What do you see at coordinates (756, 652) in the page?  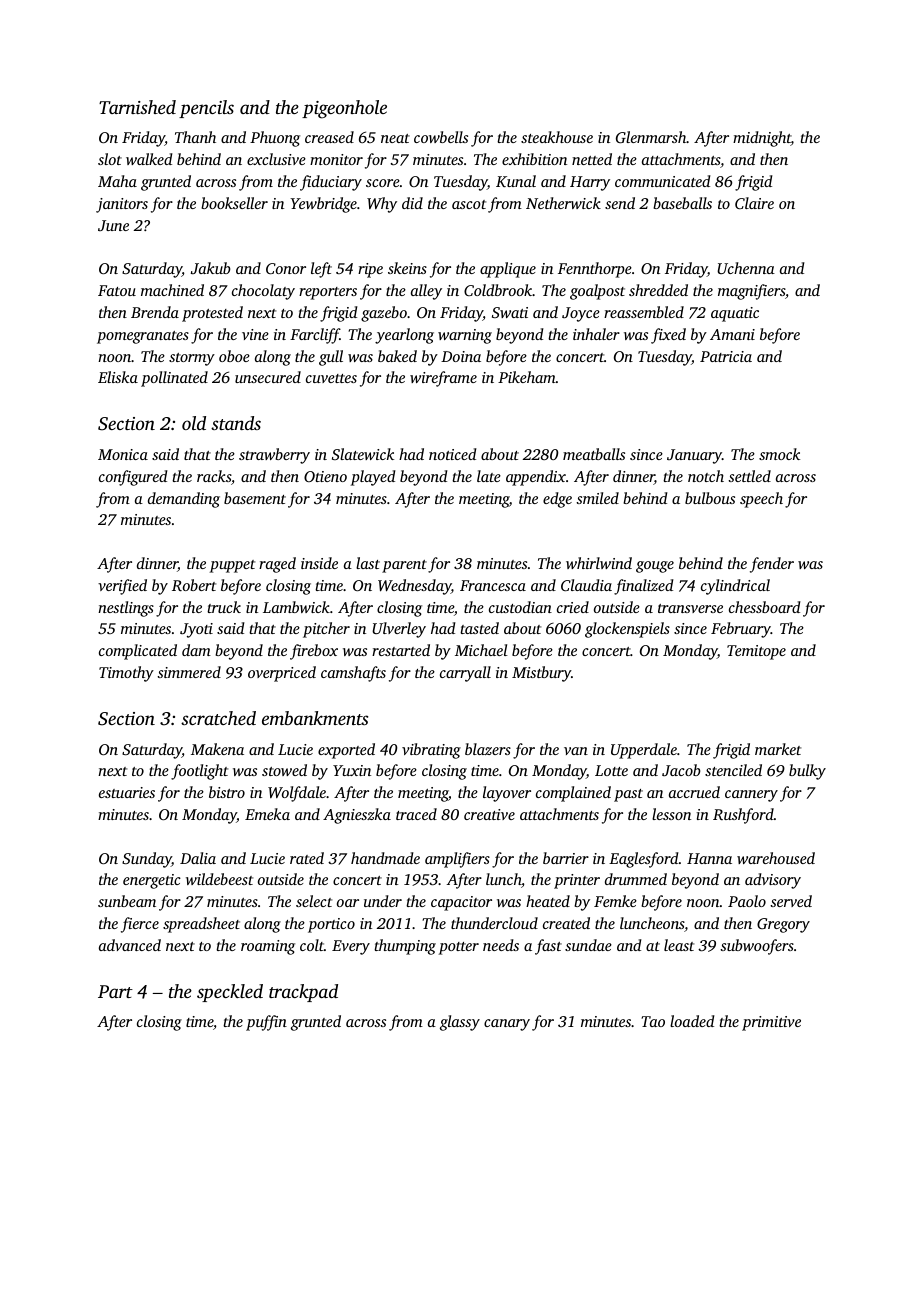 I see `Temitope` at bounding box center [756, 652].
